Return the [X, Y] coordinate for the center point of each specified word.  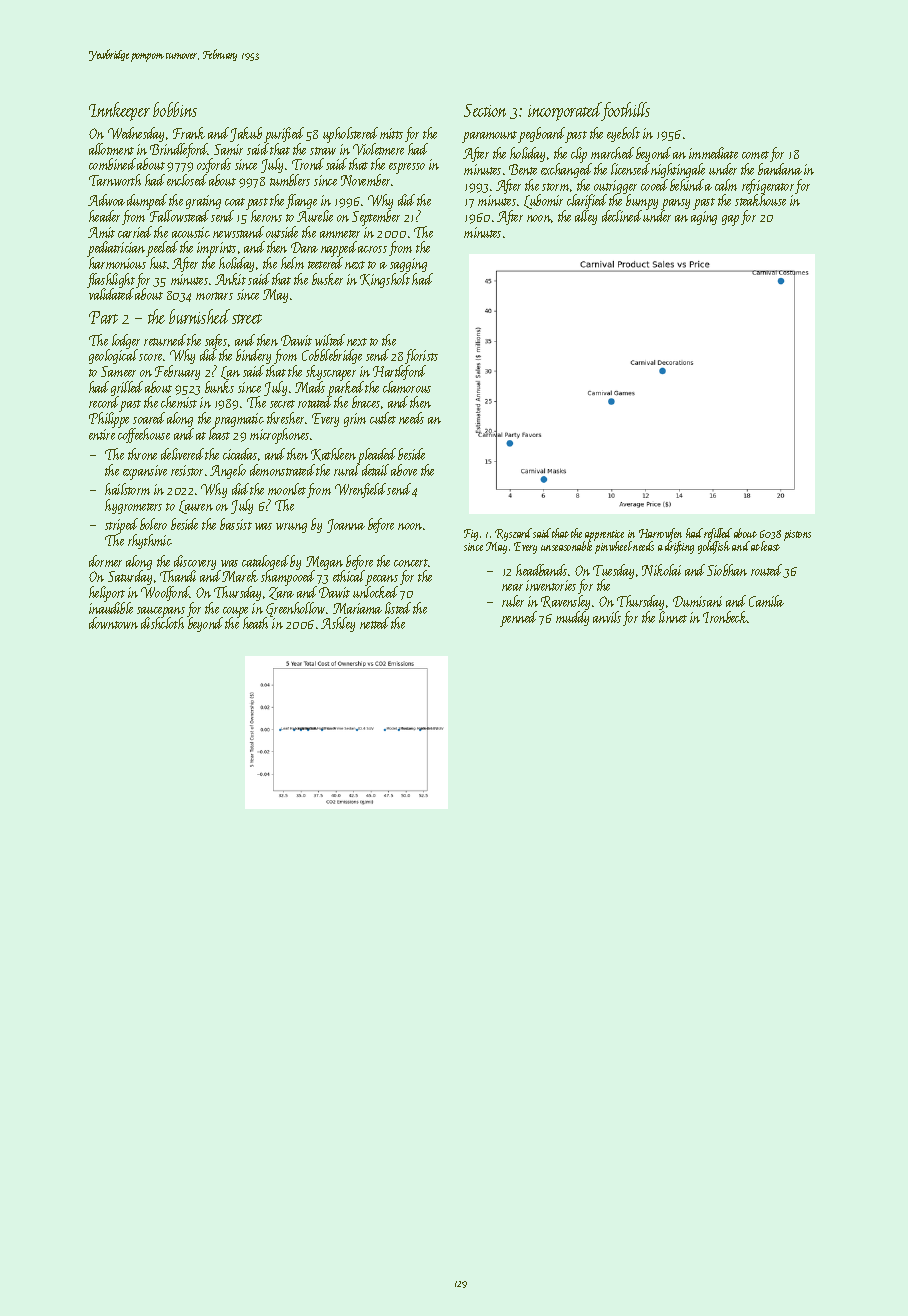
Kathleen [333, 454]
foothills [626, 111]
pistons [797, 535]
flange [301, 201]
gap [730, 220]
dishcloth [162, 623]
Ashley [338, 624]
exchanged [566, 170]
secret [282, 404]
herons [266, 216]
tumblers [290, 180]
